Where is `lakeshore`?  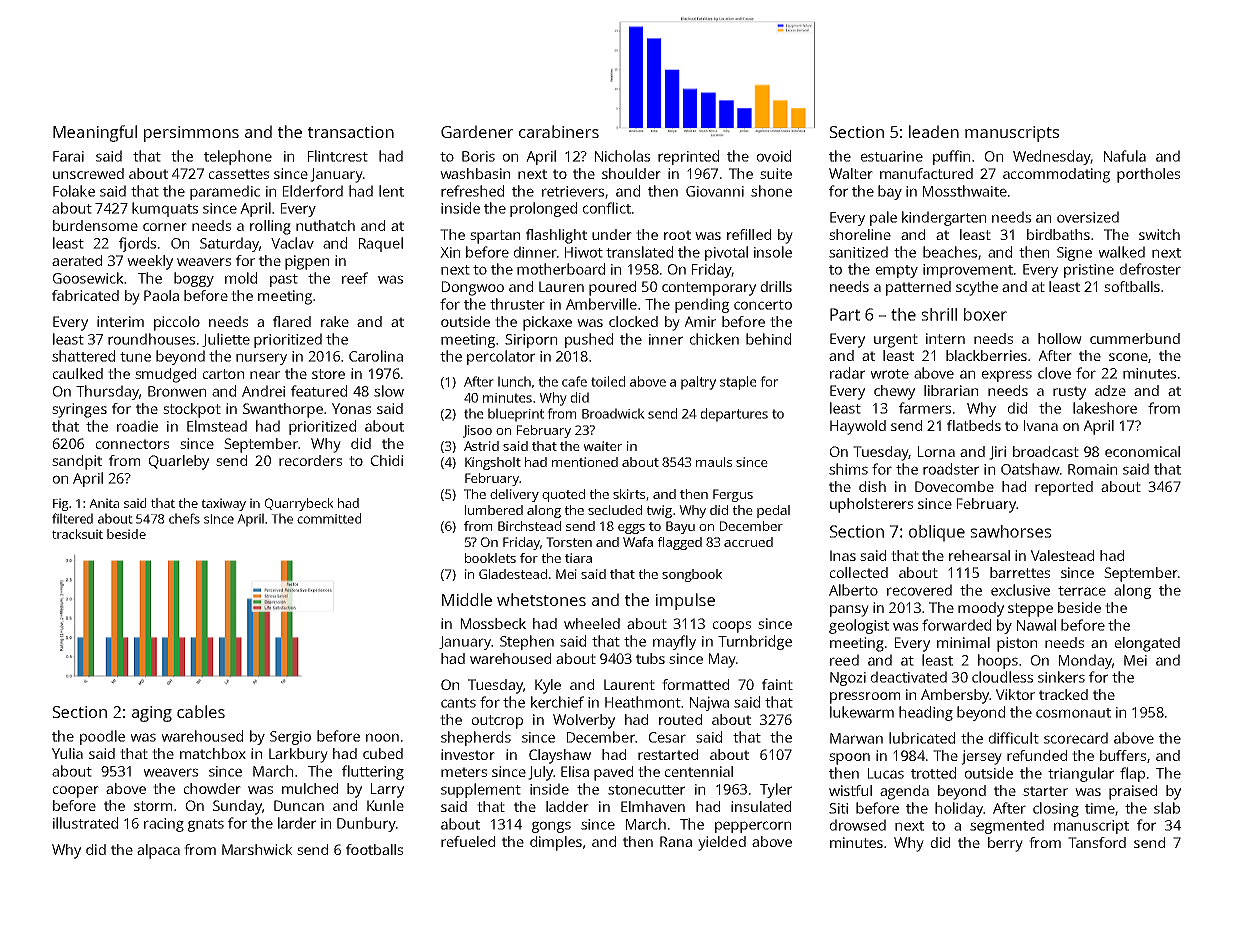 lakeshore is located at coordinates (1105, 408).
